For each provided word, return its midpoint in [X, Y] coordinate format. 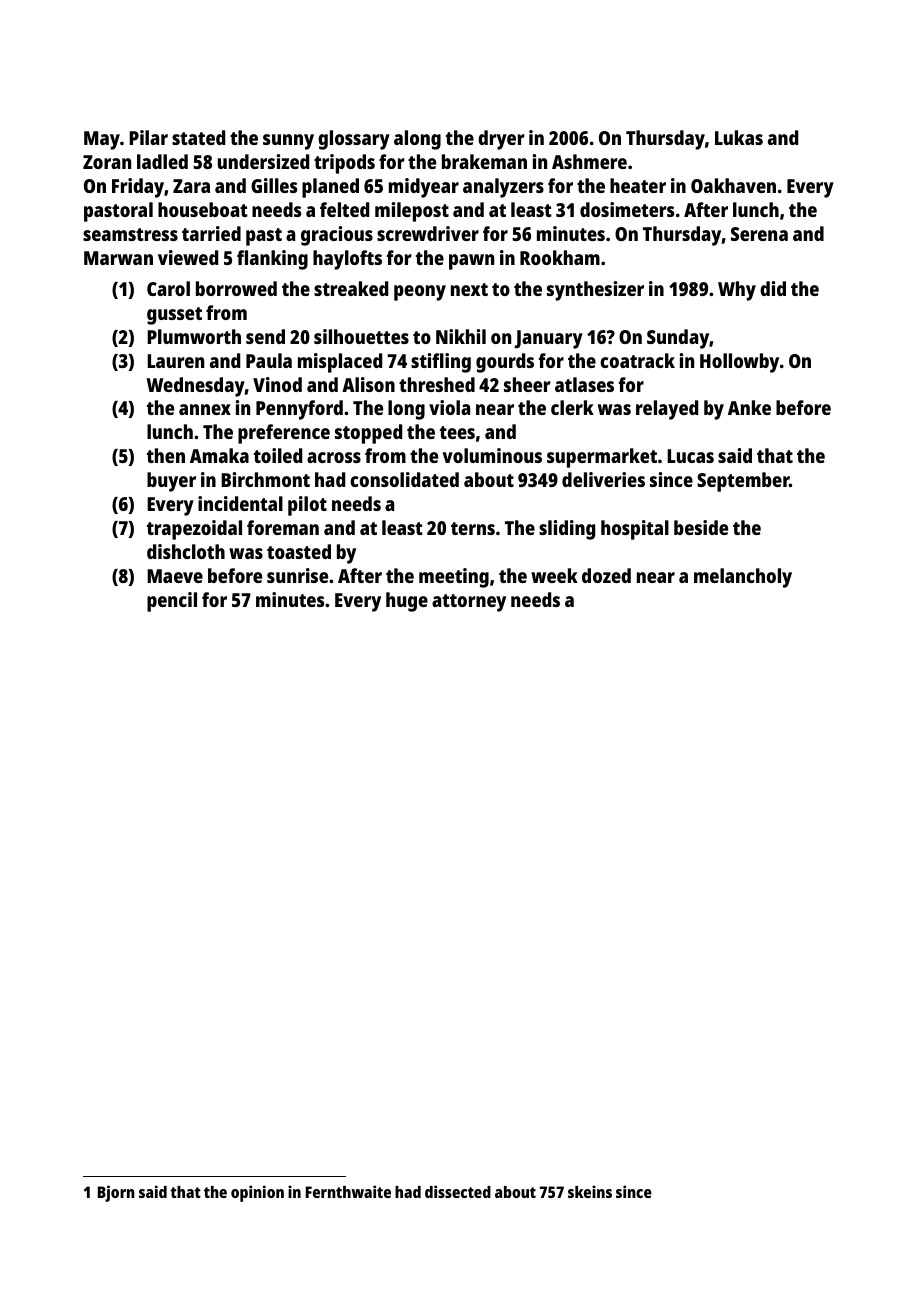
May [102, 140]
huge [407, 602]
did [773, 288]
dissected [458, 1191]
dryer [501, 140]
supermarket [602, 458]
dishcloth [186, 551]
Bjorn [116, 1193]
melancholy [743, 578]
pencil [172, 602]
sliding [567, 530]
